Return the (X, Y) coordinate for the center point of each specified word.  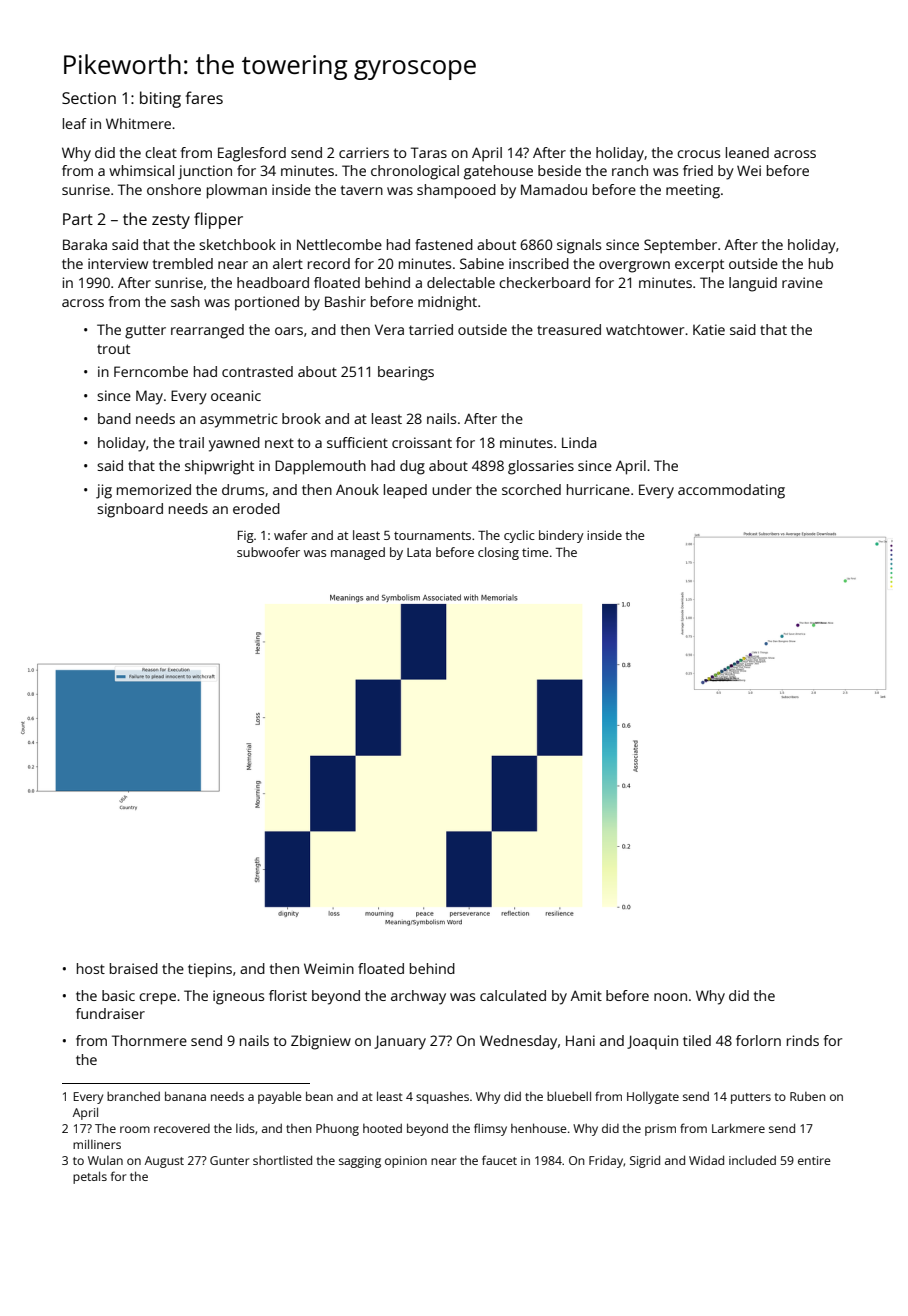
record (329, 263)
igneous (238, 997)
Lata (419, 552)
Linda (579, 442)
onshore (174, 189)
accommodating (731, 491)
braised (134, 968)
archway (418, 997)
